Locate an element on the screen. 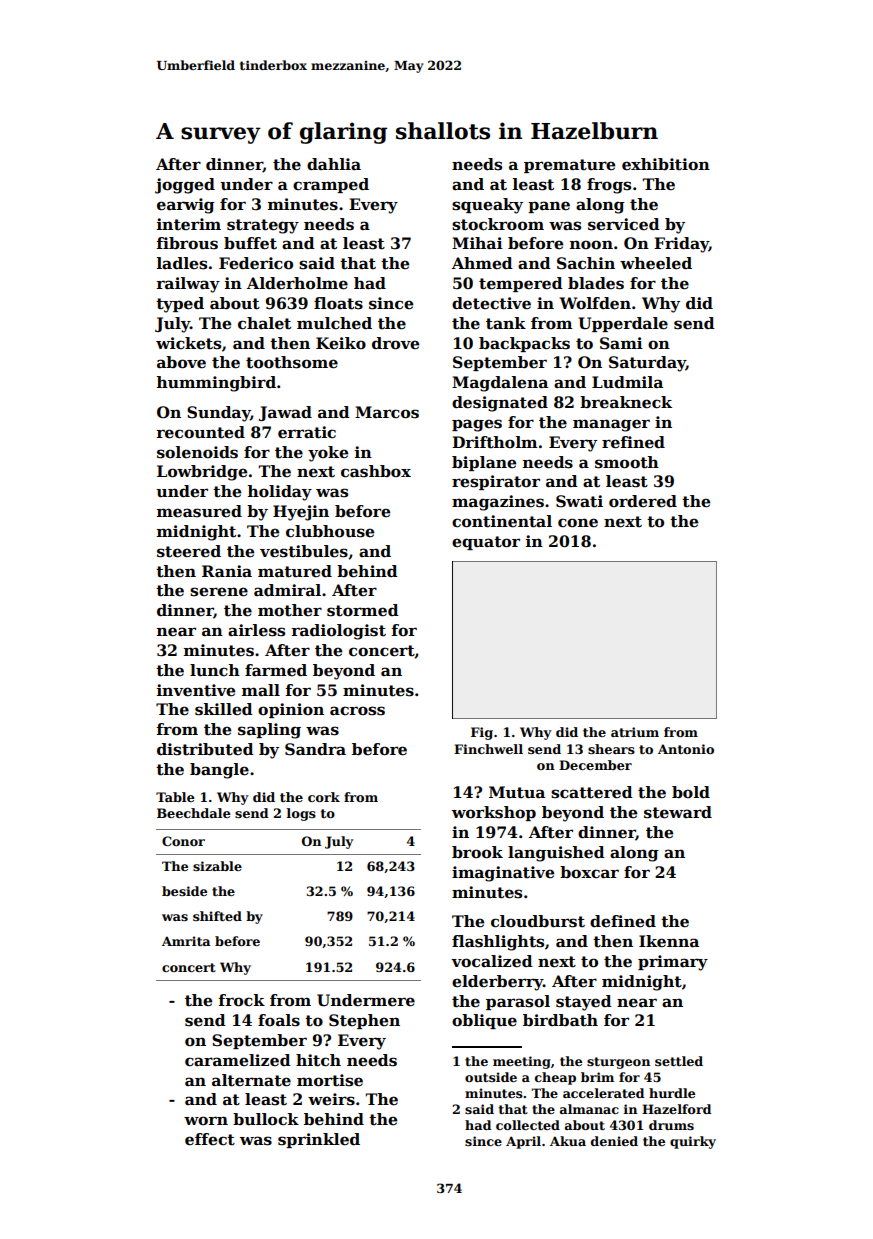 Image resolution: width=873 pixels, height=1239 pixels. skilled is located at coordinates (224, 709).
